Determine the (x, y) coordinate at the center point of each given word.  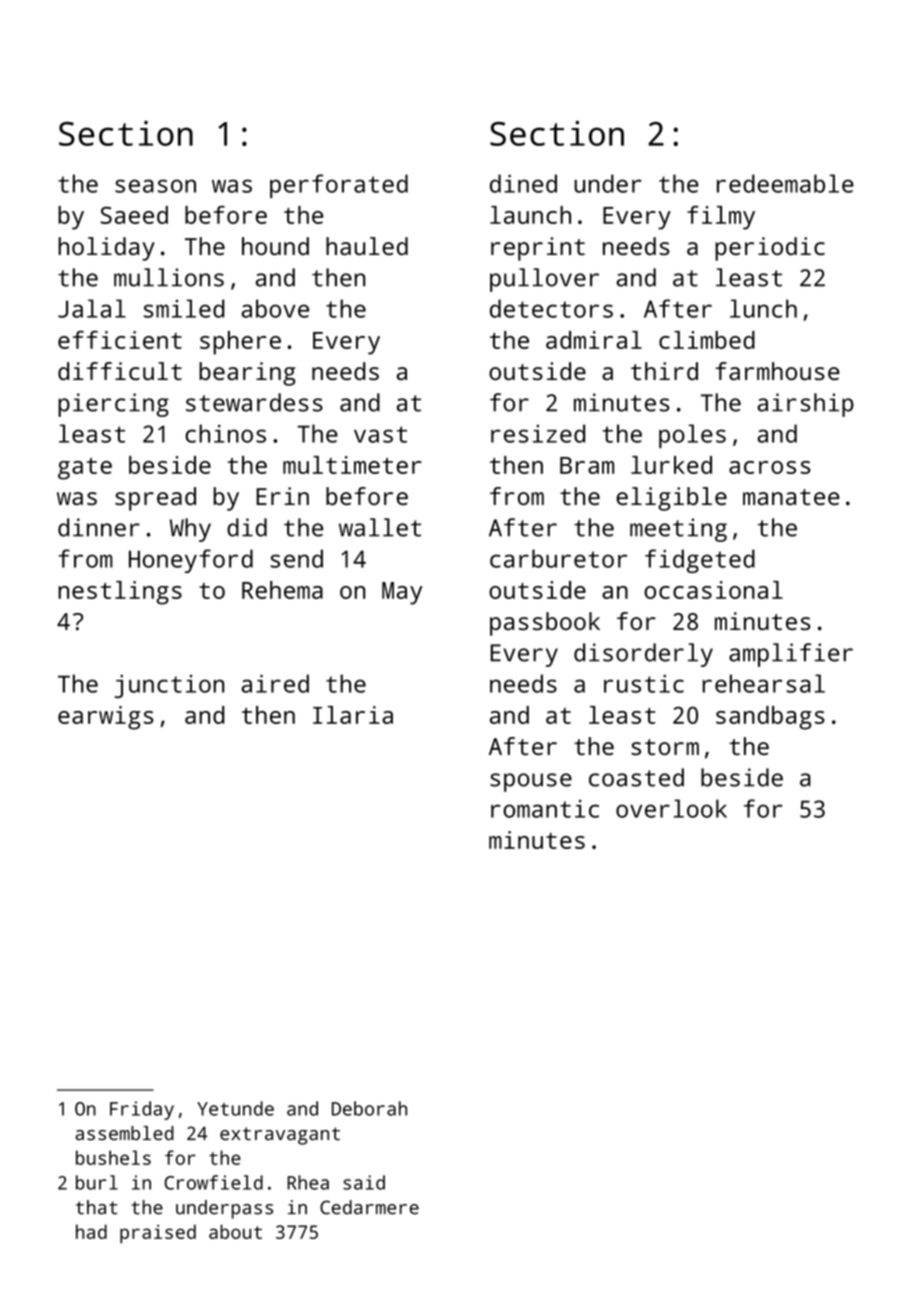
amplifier (791, 655)
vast (380, 434)
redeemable (785, 183)
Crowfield (213, 1182)
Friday (142, 1110)
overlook (671, 808)
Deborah (369, 1108)
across (770, 467)
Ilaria (353, 715)
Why (190, 530)
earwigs (106, 718)
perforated (339, 186)
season (155, 186)
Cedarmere (369, 1207)
